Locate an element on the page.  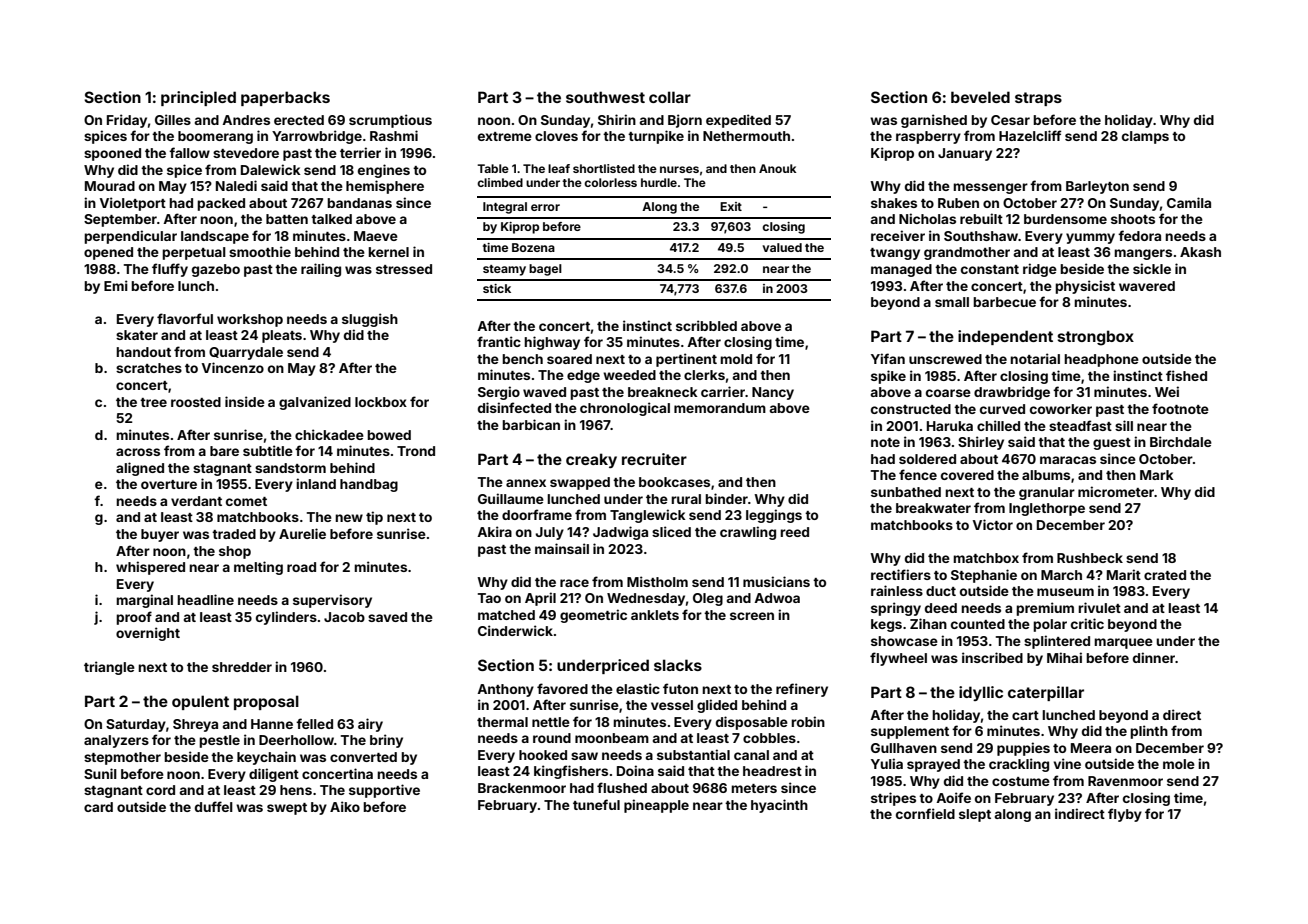
notarial is located at coordinates (1035, 358).
